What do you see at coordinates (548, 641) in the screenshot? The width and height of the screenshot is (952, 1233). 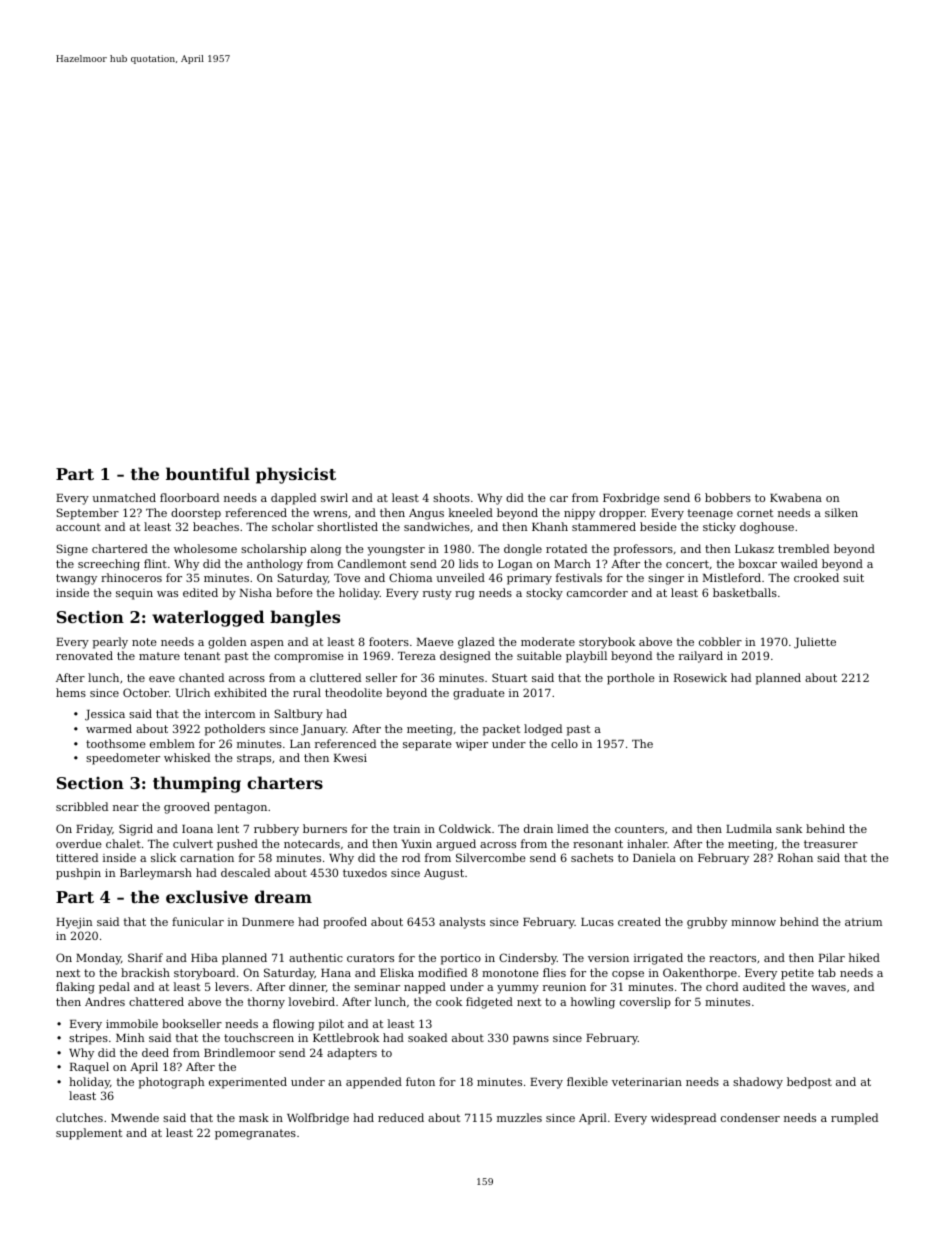 I see `moderate` at bounding box center [548, 641].
